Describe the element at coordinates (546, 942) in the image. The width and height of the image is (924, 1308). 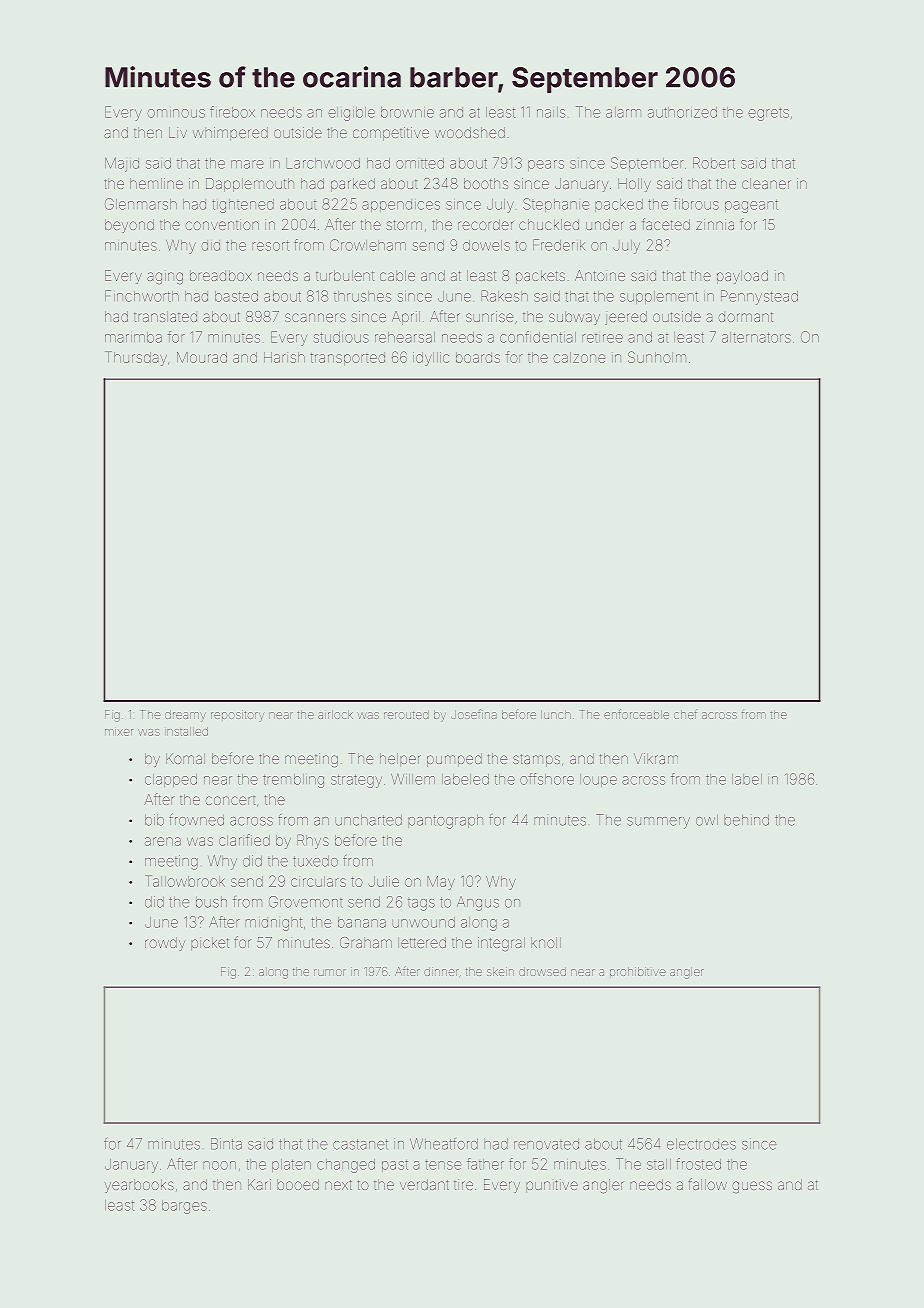
I see `knoll` at that location.
